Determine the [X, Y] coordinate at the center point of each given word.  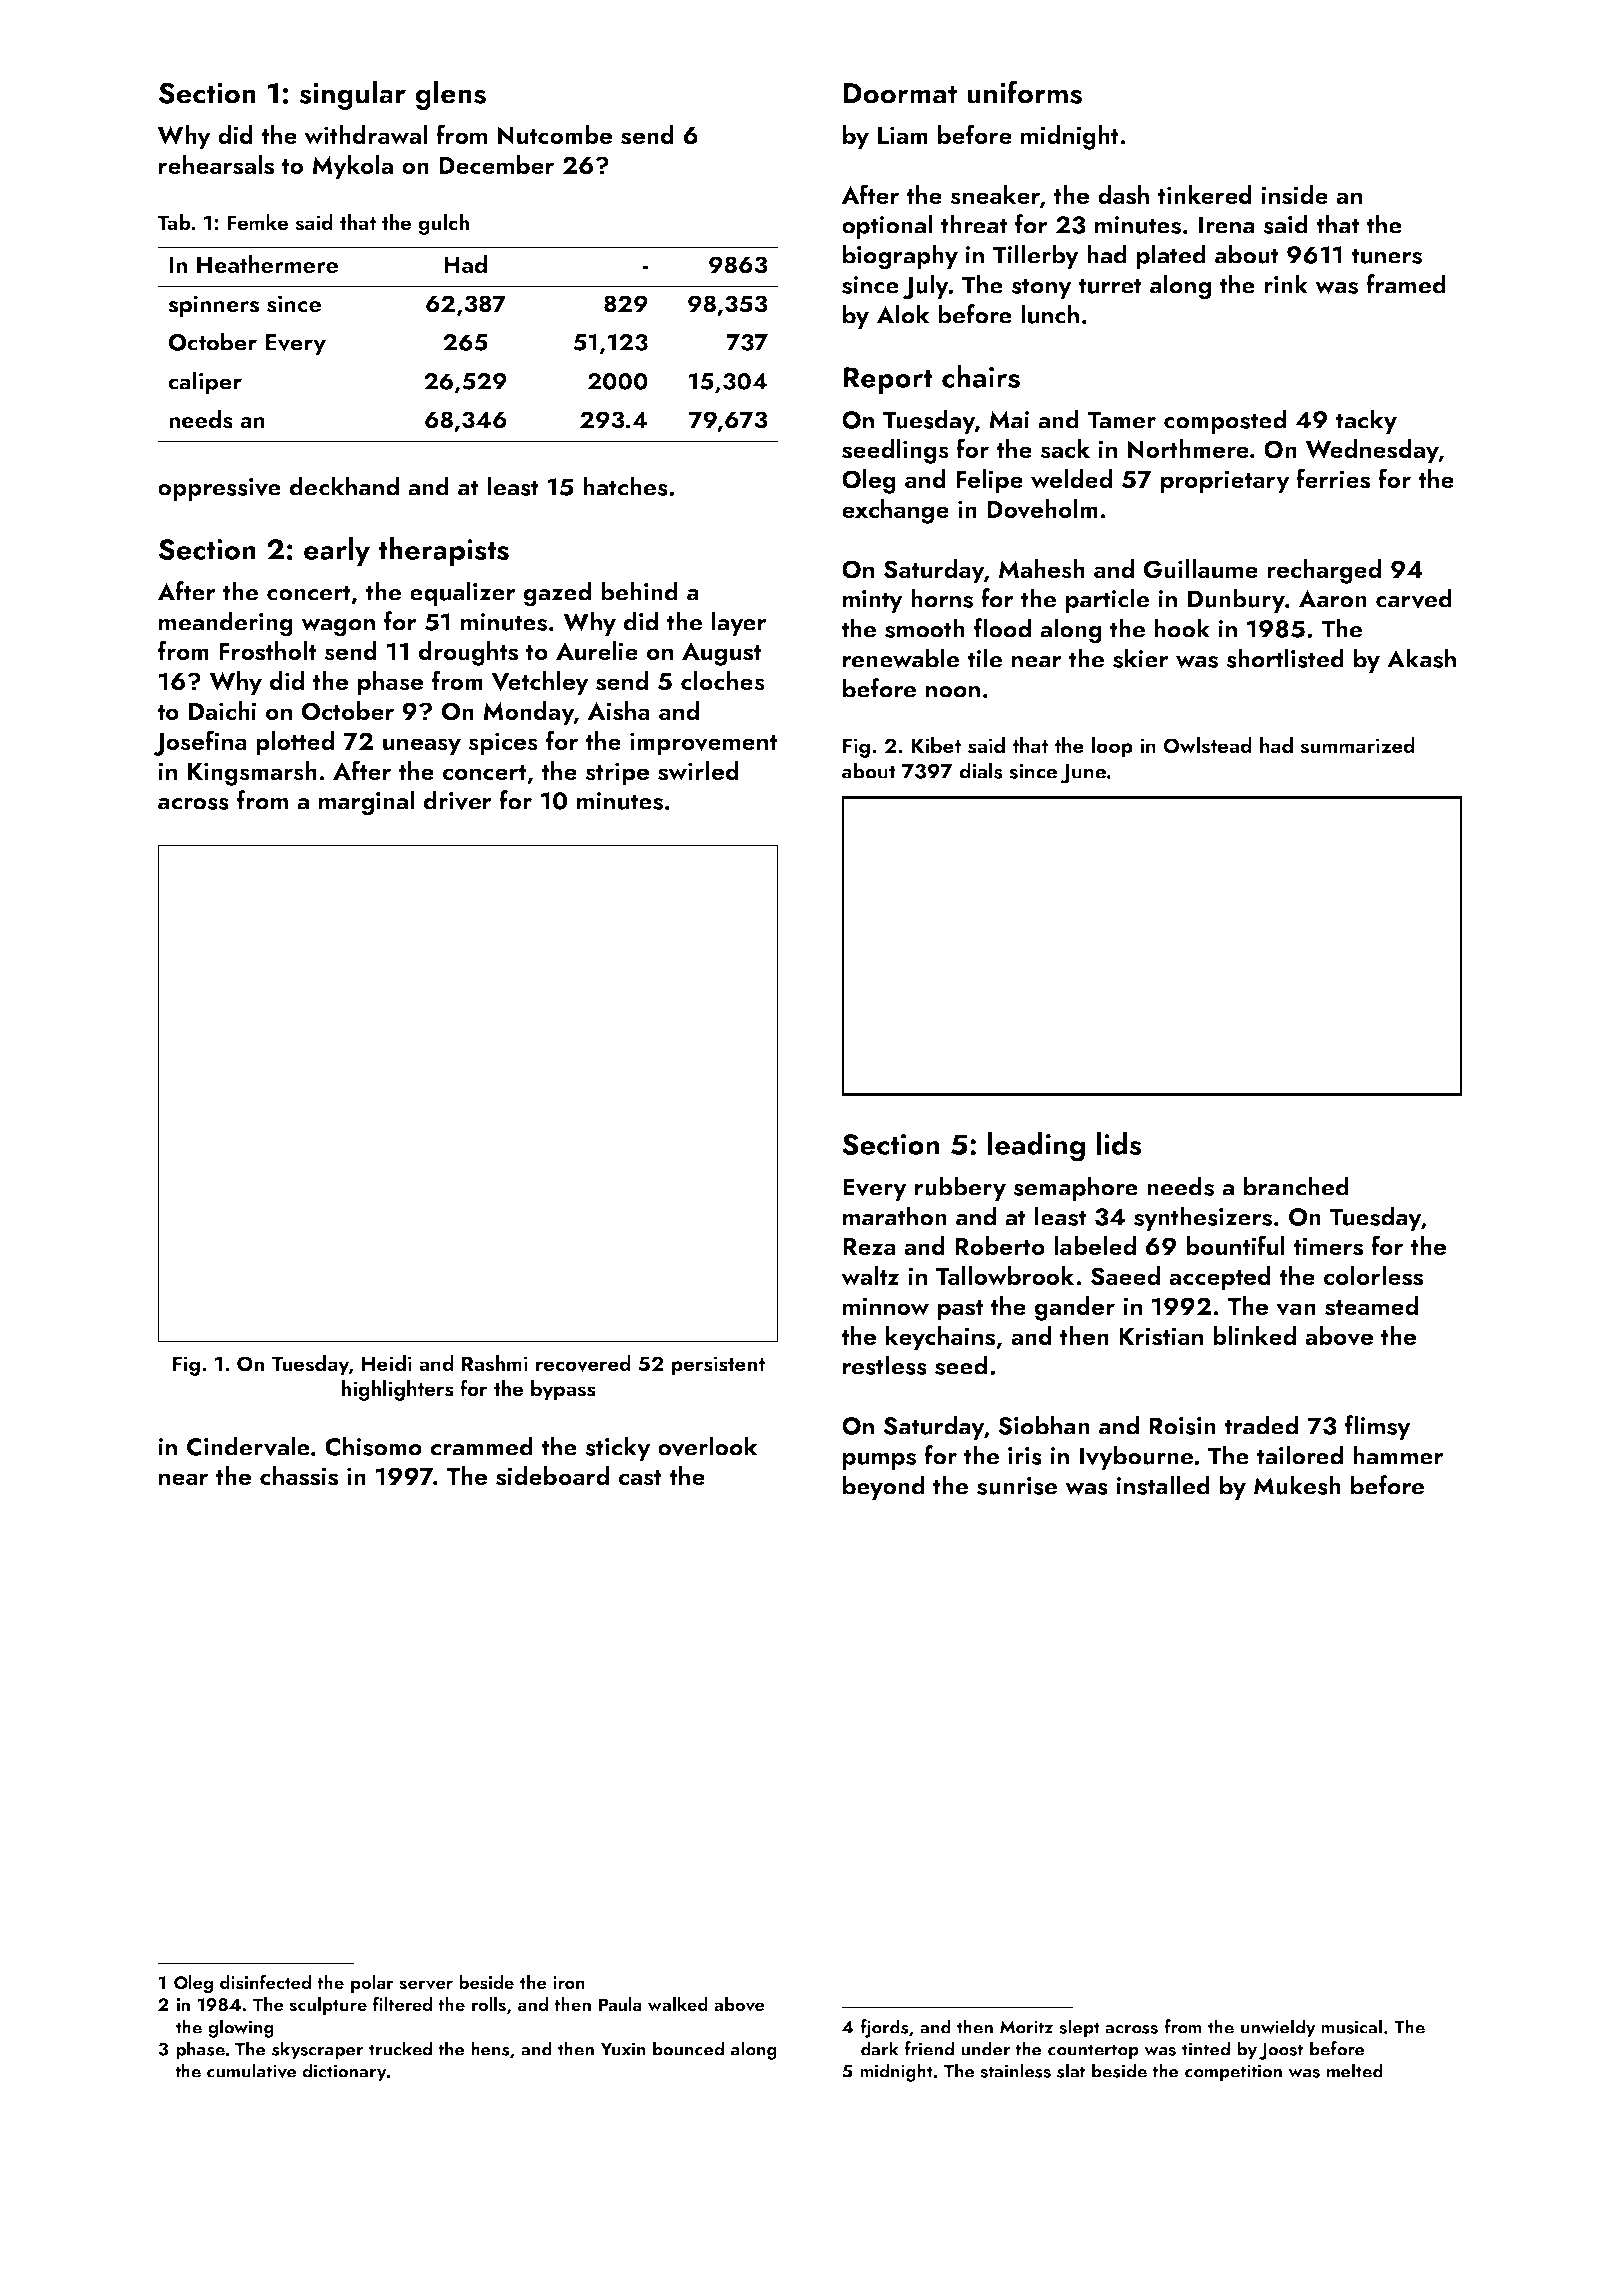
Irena [1227, 225]
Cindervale [248, 1446]
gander [1075, 1308]
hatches [625, 486]
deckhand [344, 486]
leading [1036, 1147]
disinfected [265, 1982]
